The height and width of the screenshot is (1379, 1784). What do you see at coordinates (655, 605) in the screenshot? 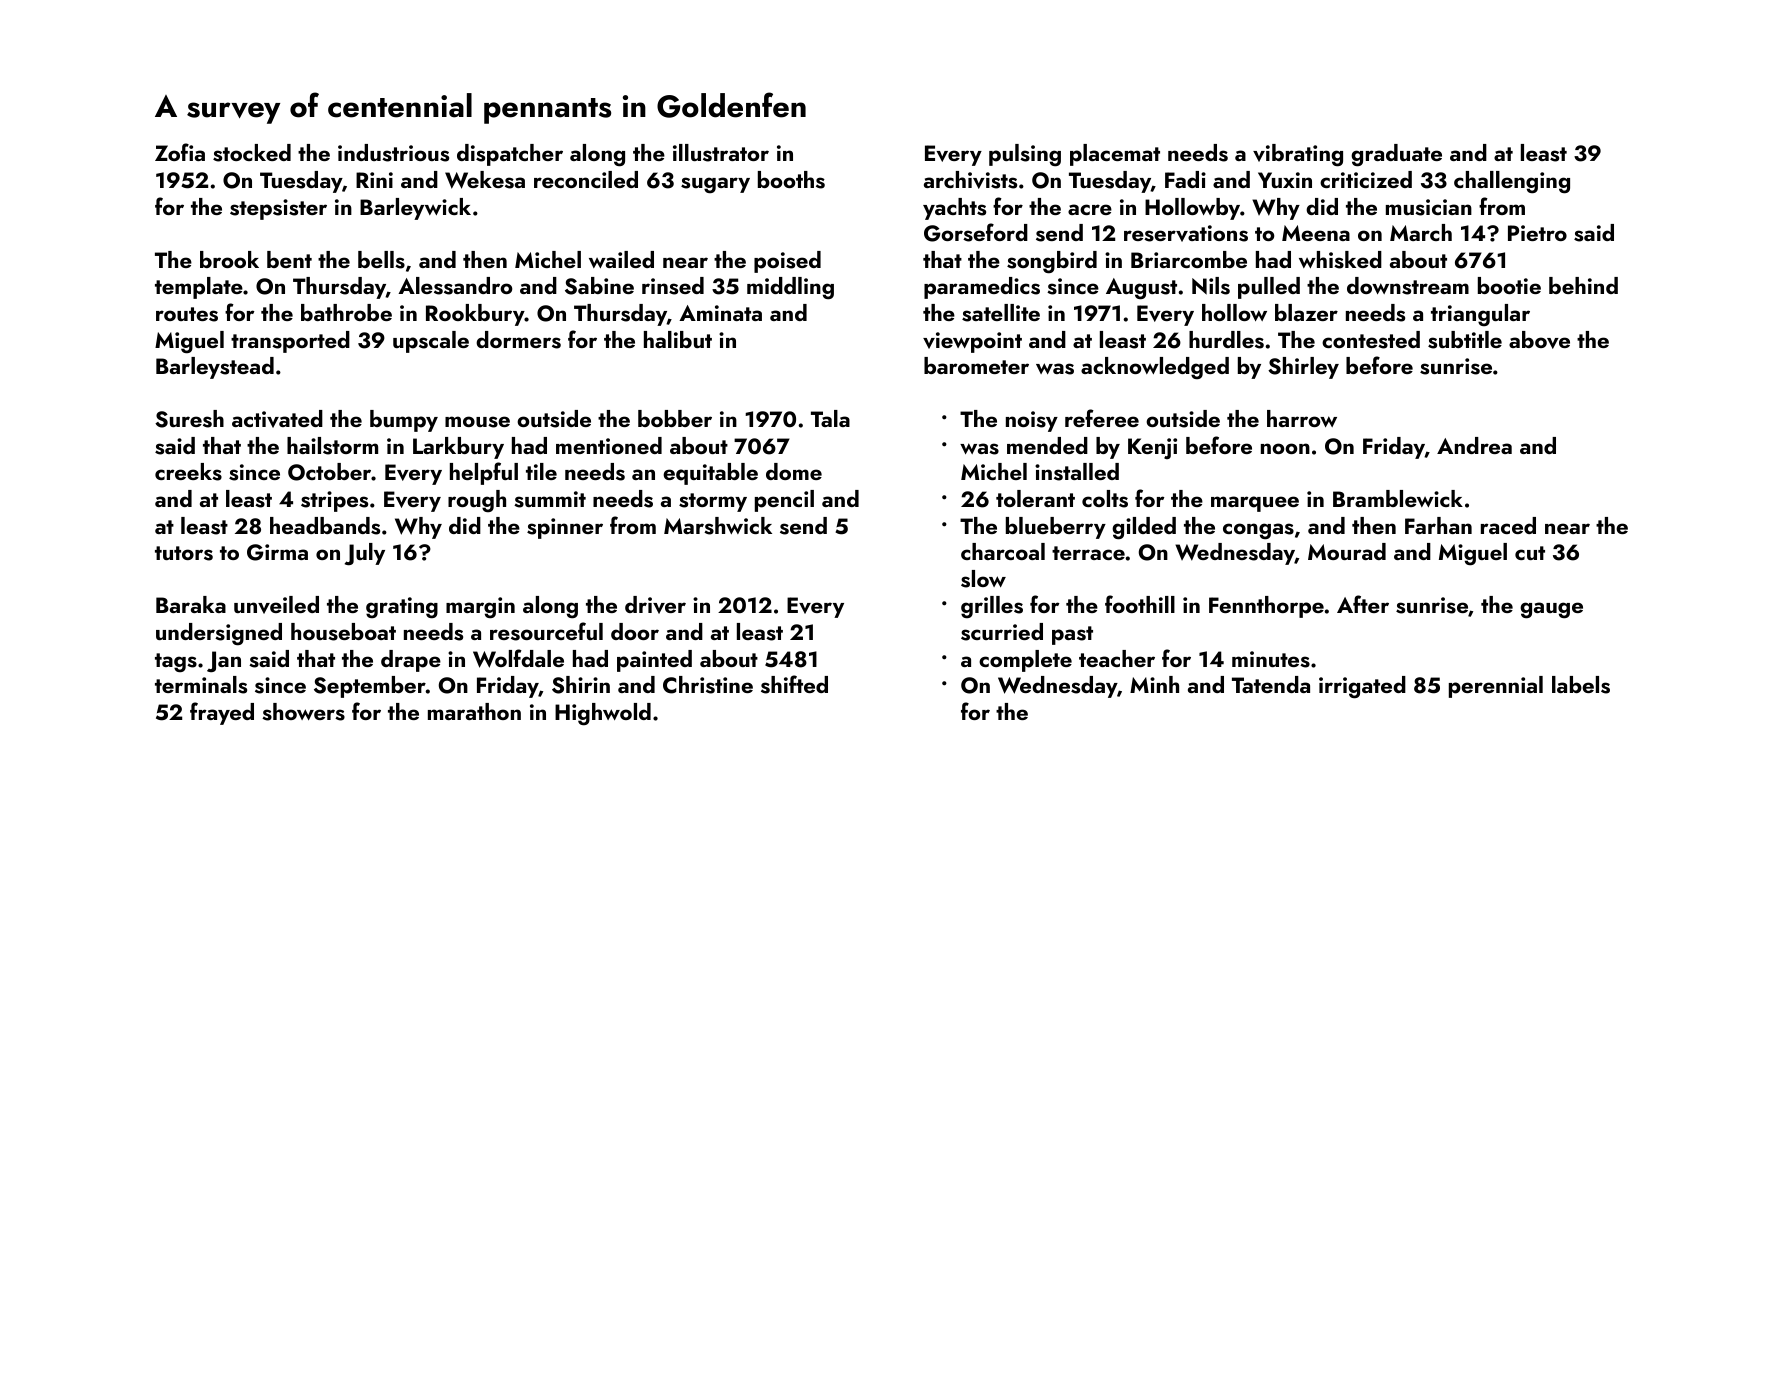
I see `driver` at bounding box center [655, 605].
